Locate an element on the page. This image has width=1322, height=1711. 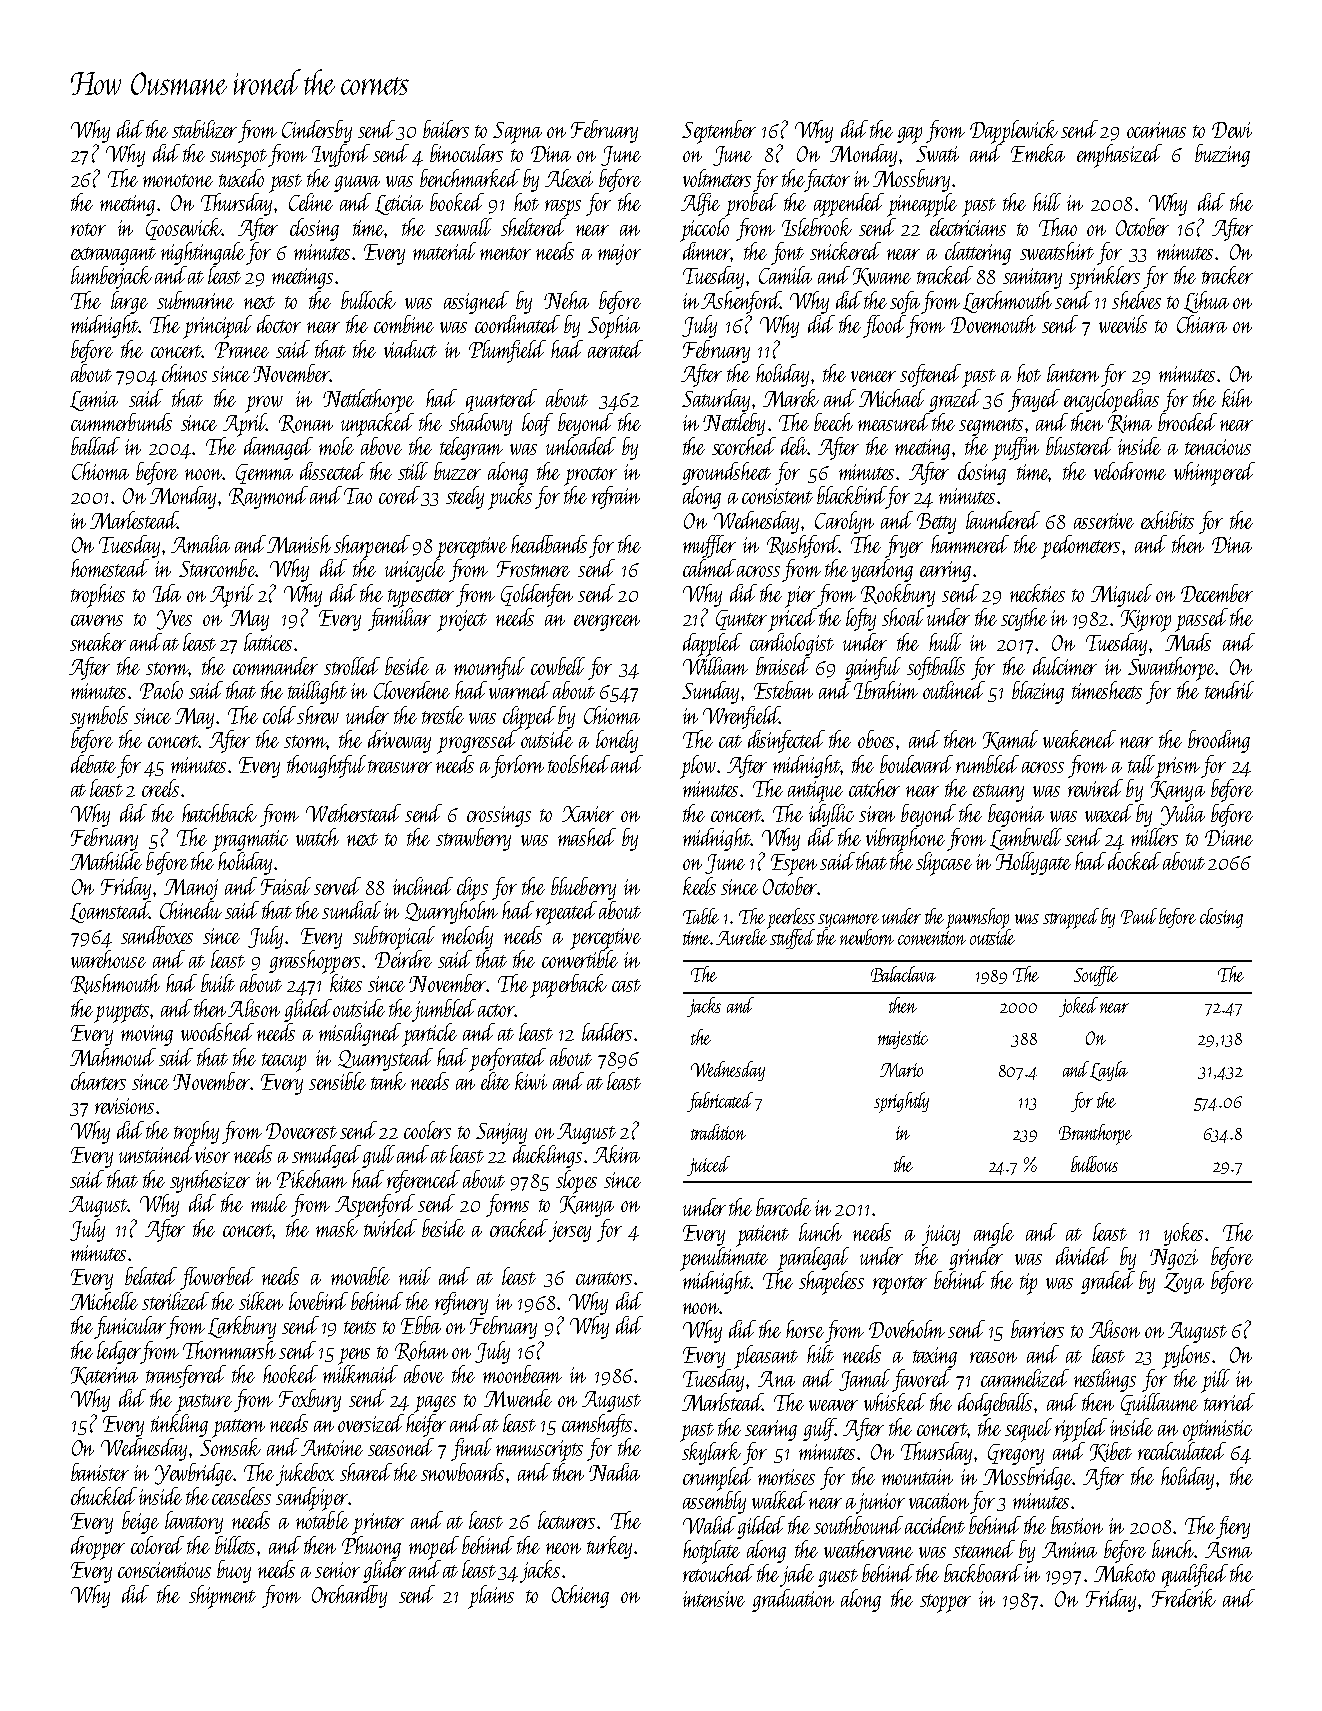
Frostmere is located at coordinates (533, 569).
